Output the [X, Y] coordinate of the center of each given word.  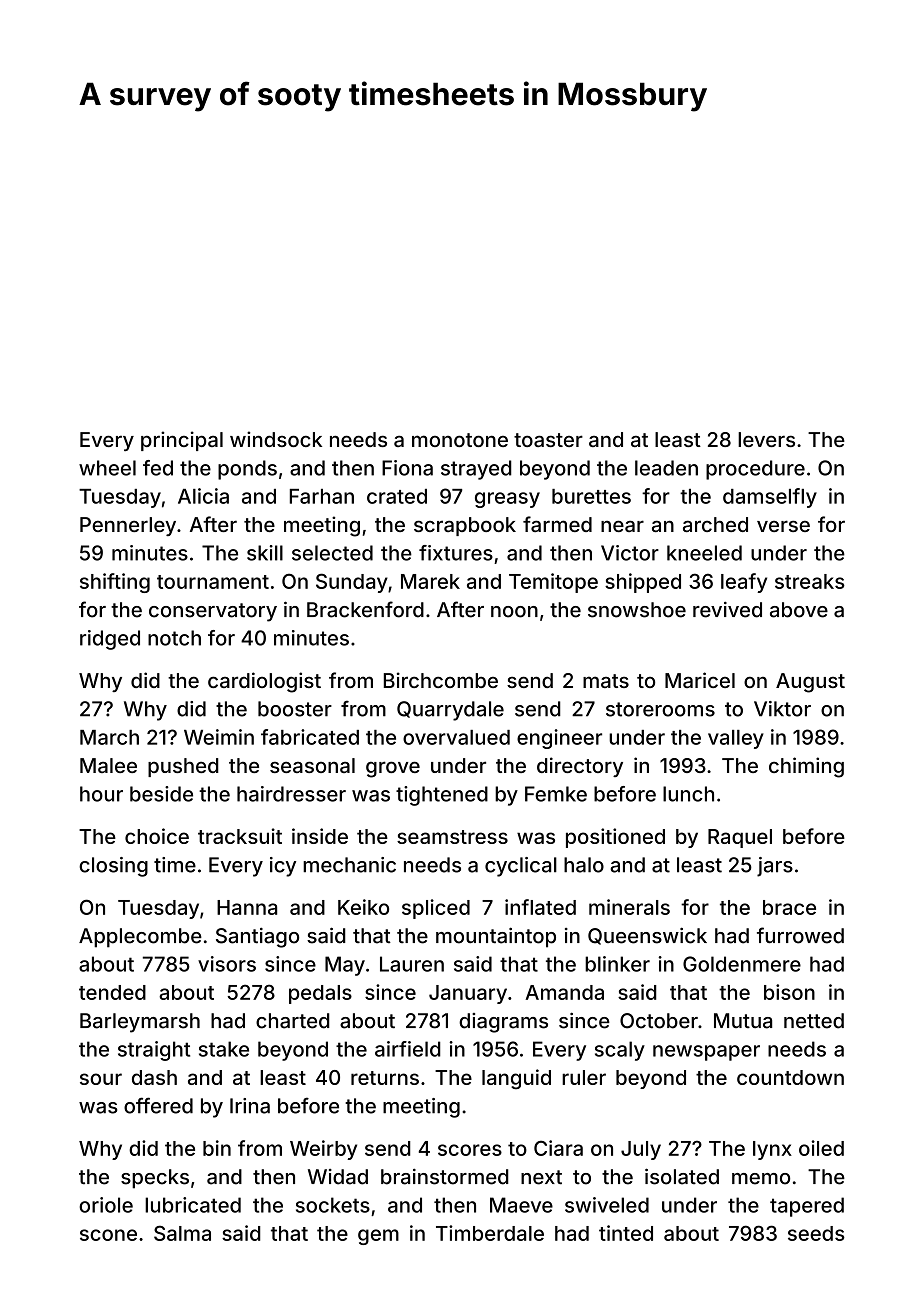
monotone [460, 440]
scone [108, 1235]
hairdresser [291, 794]
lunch [688, 794]
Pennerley [128, 526]
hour [101, 794]
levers [766, 439]
